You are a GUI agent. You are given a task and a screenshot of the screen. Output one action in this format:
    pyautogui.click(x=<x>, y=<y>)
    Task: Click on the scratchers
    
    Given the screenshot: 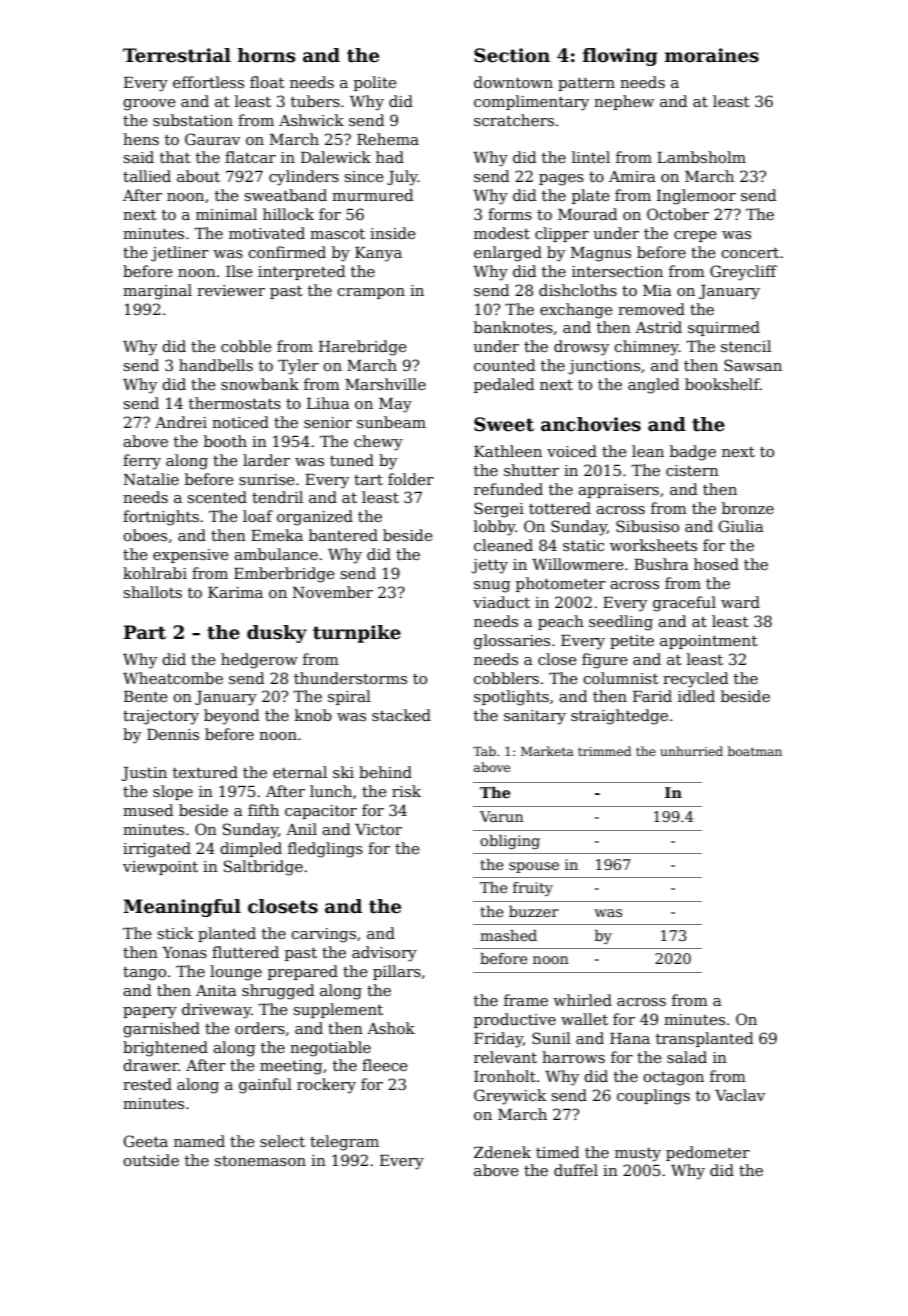 What is the action you would take?
    pyautogui.click(x=514, y=120)
